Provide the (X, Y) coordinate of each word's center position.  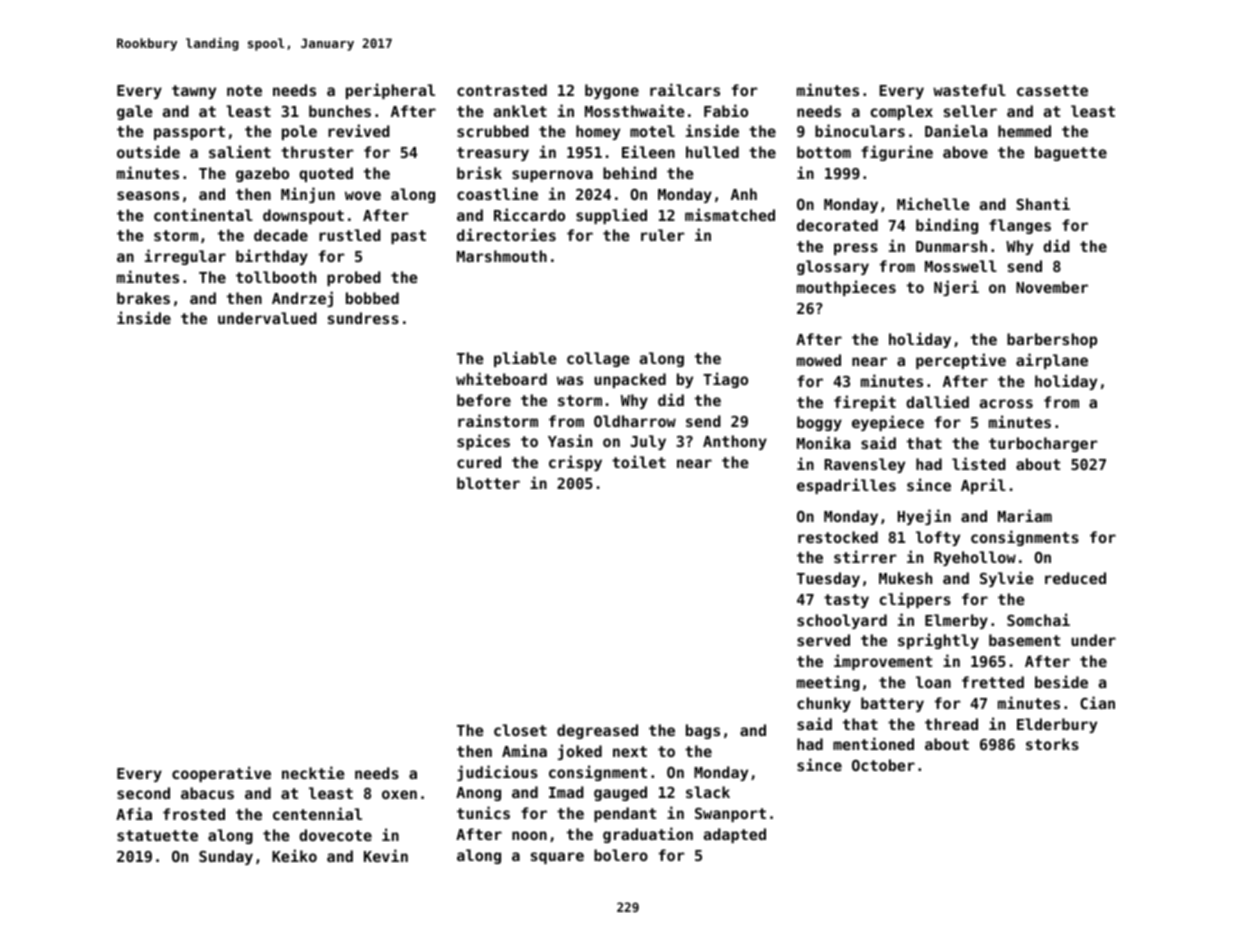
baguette (1071, 153)
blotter (488, 483)
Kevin (386, 855)
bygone (612, 91)
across (1006, 403)
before (484, 400)
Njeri (956, 288)
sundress (363, 318)
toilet (639, 461)
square (557, 858)
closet (520, 730)
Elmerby (956, 621)
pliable (525, 359)
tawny (194, 92)
